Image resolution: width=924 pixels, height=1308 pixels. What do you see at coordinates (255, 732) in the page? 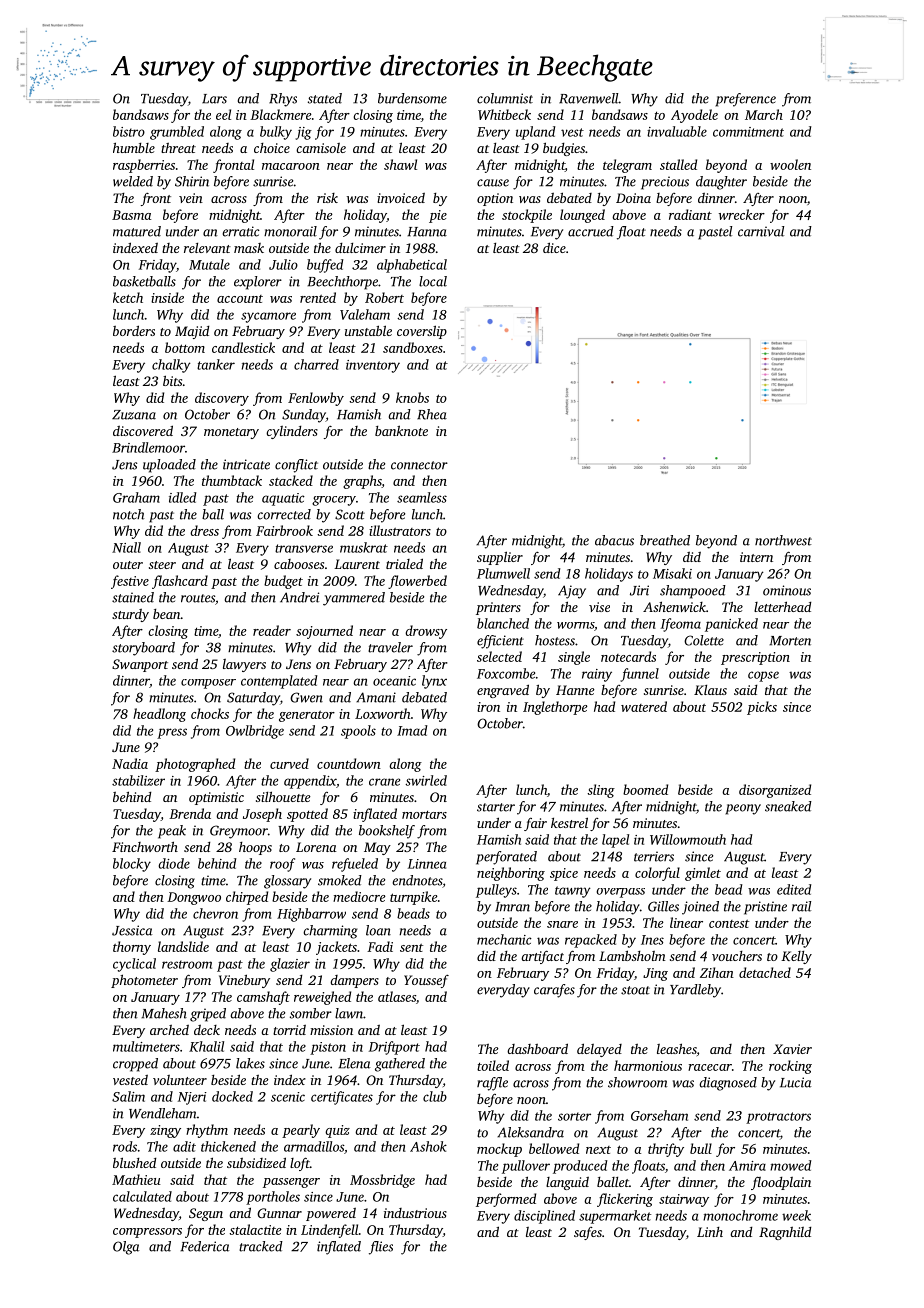
I see `Owlbridge` at bounding box center [255, 732].
